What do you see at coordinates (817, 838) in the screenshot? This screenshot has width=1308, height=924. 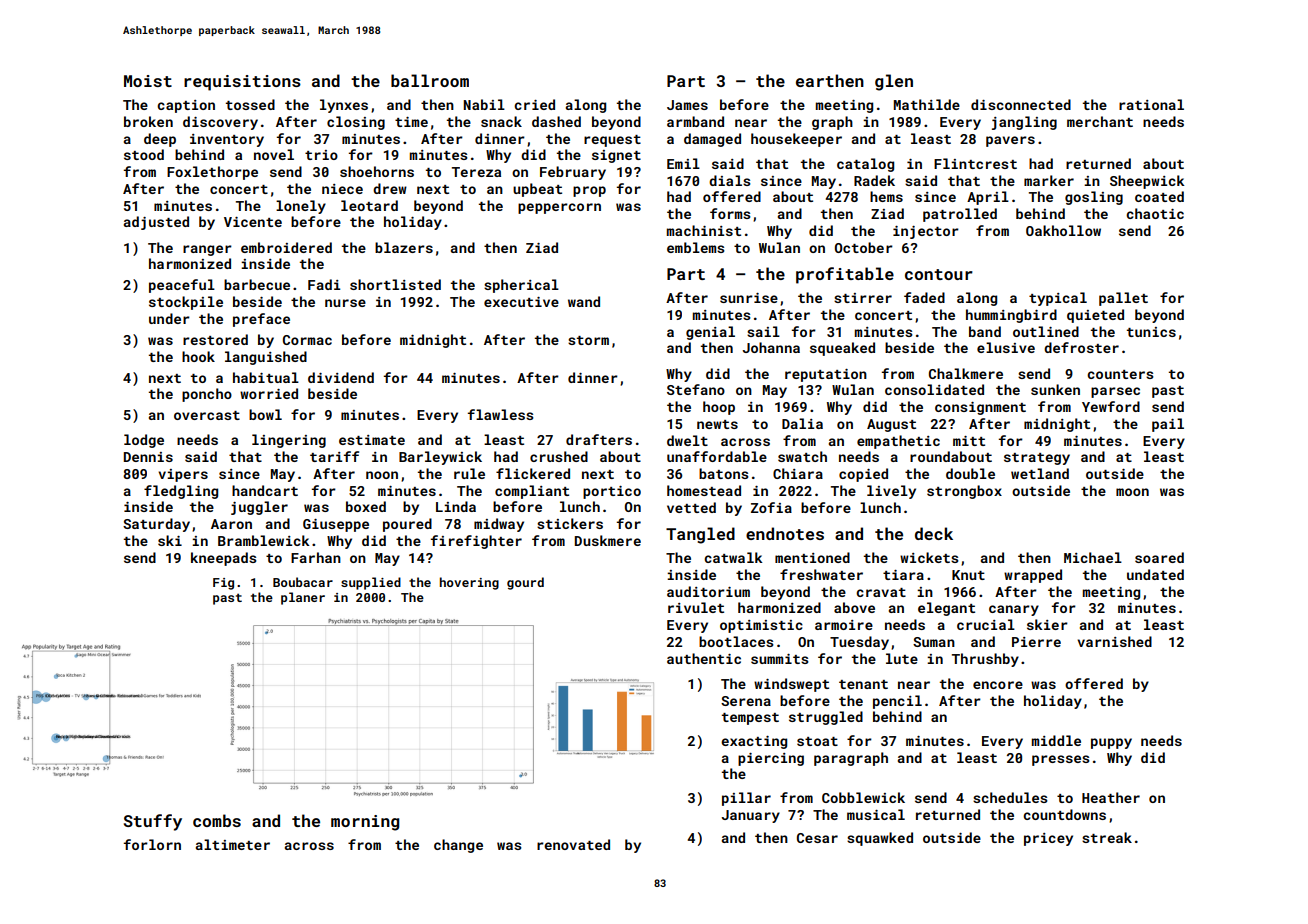 I see `Cesar` at bounding box center [817, 838].
